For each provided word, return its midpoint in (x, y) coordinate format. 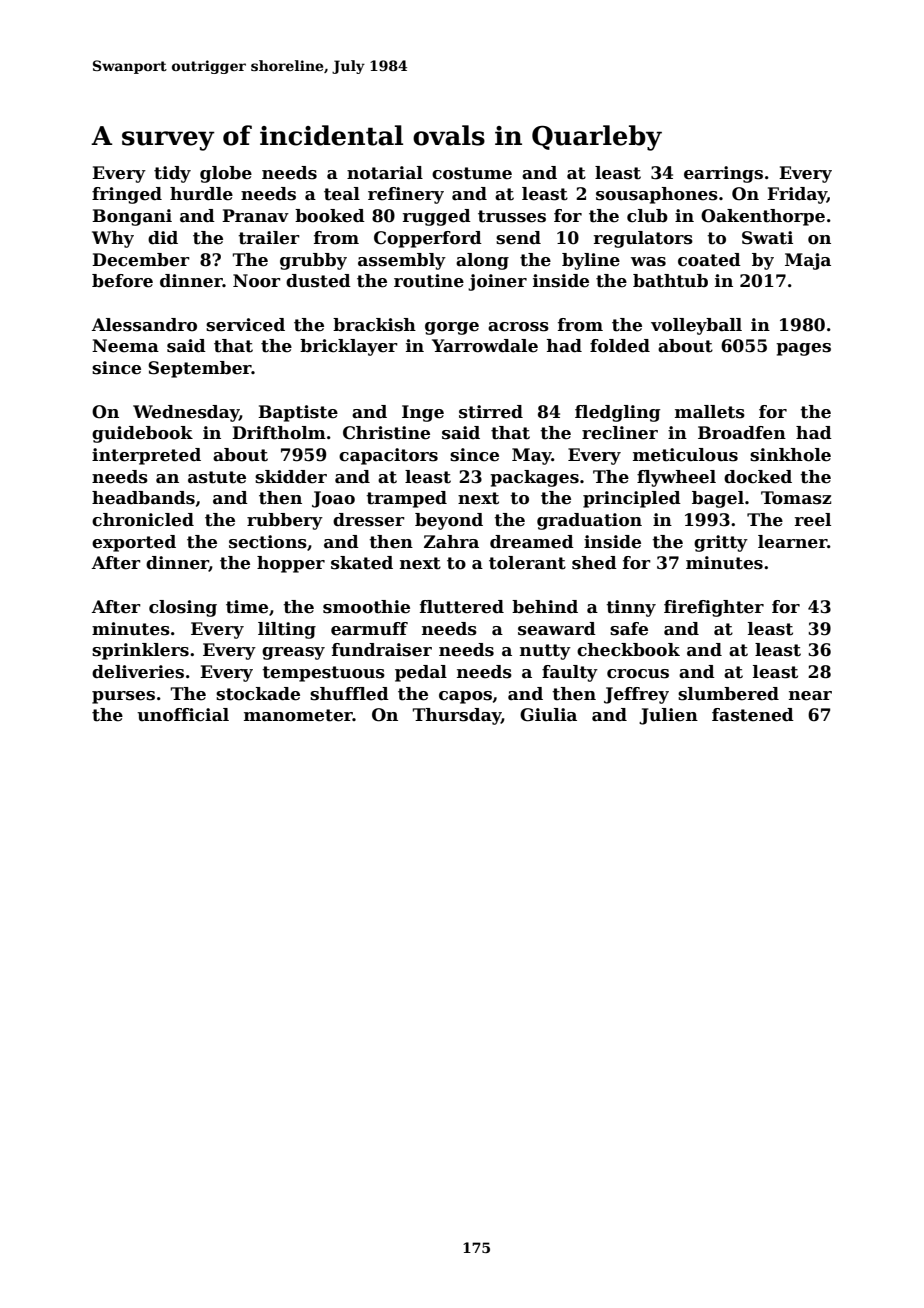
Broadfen (742, 433)
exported (134, 543)
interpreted (146, 456)
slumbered (728, 694)
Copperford (428, 239)
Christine (386, 433)
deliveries (138, 672)
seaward (557, 629)
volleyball (696, 326)
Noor (257, 281)
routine (429, 281)
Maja (808, 261)
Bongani (132, 217)
